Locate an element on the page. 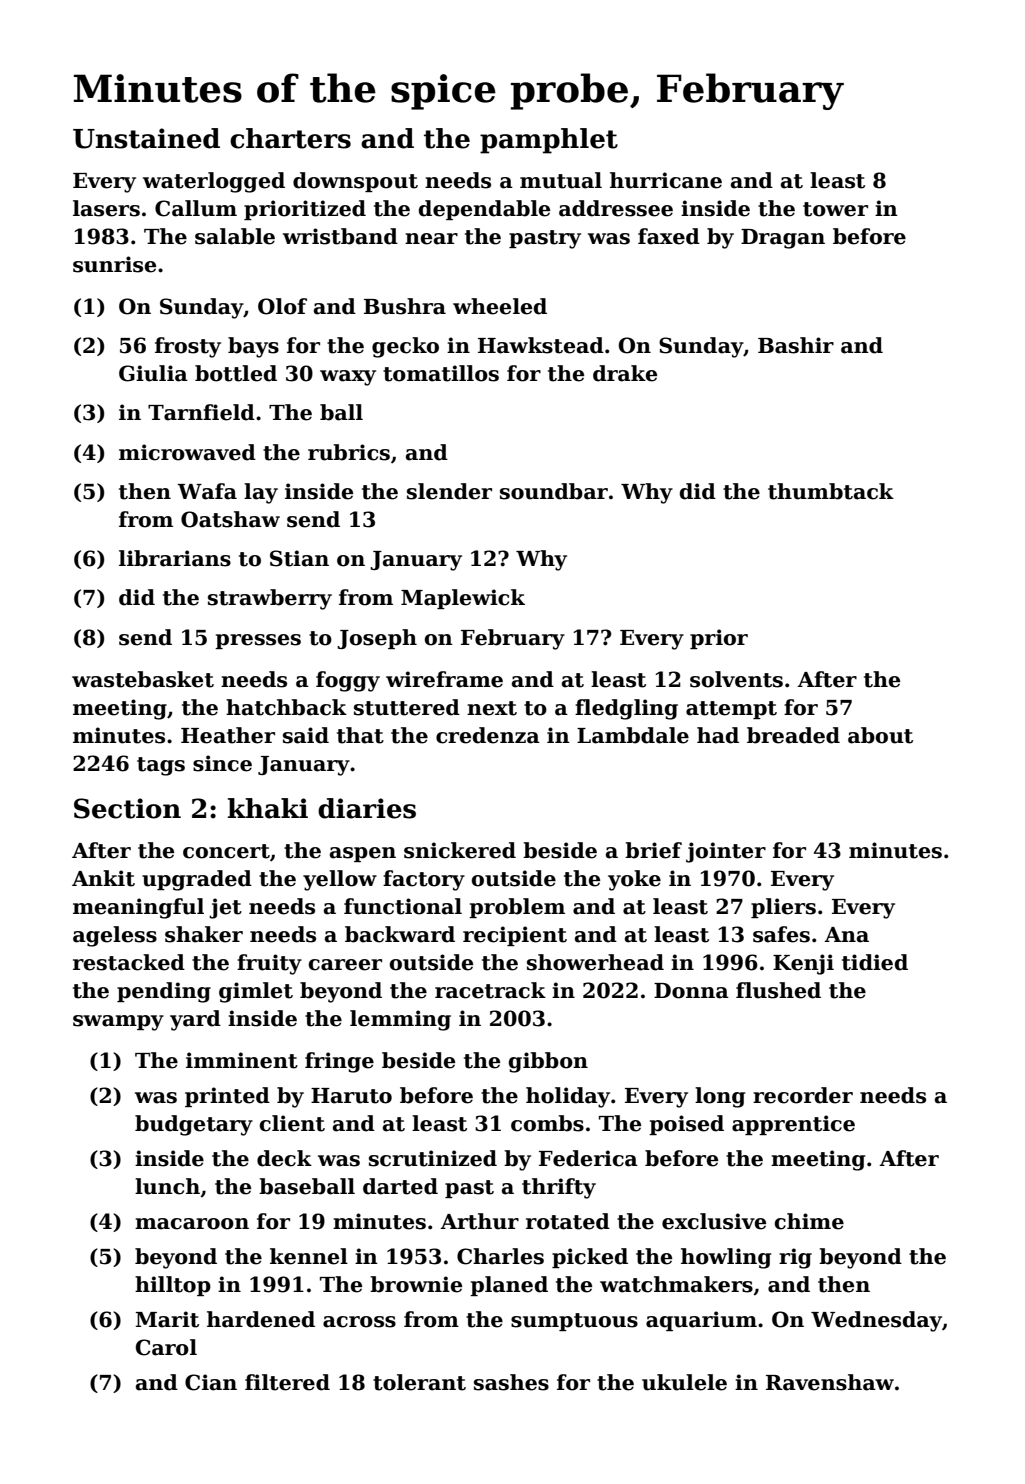 The width and height of the page is (1025, 1484). lunch is located at coordinates (167, 1186).
